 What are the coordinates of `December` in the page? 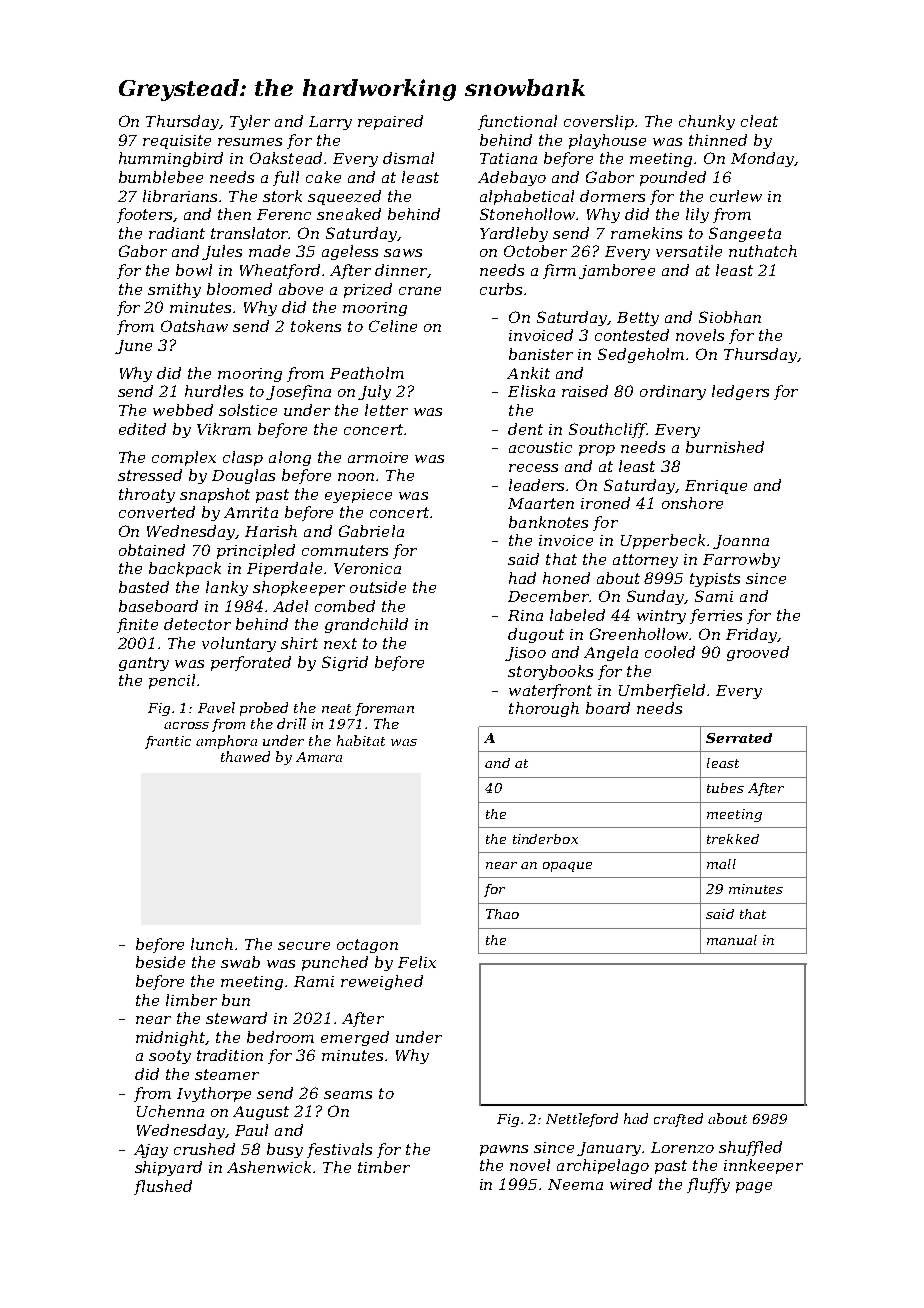 It's located at (549, 596).
